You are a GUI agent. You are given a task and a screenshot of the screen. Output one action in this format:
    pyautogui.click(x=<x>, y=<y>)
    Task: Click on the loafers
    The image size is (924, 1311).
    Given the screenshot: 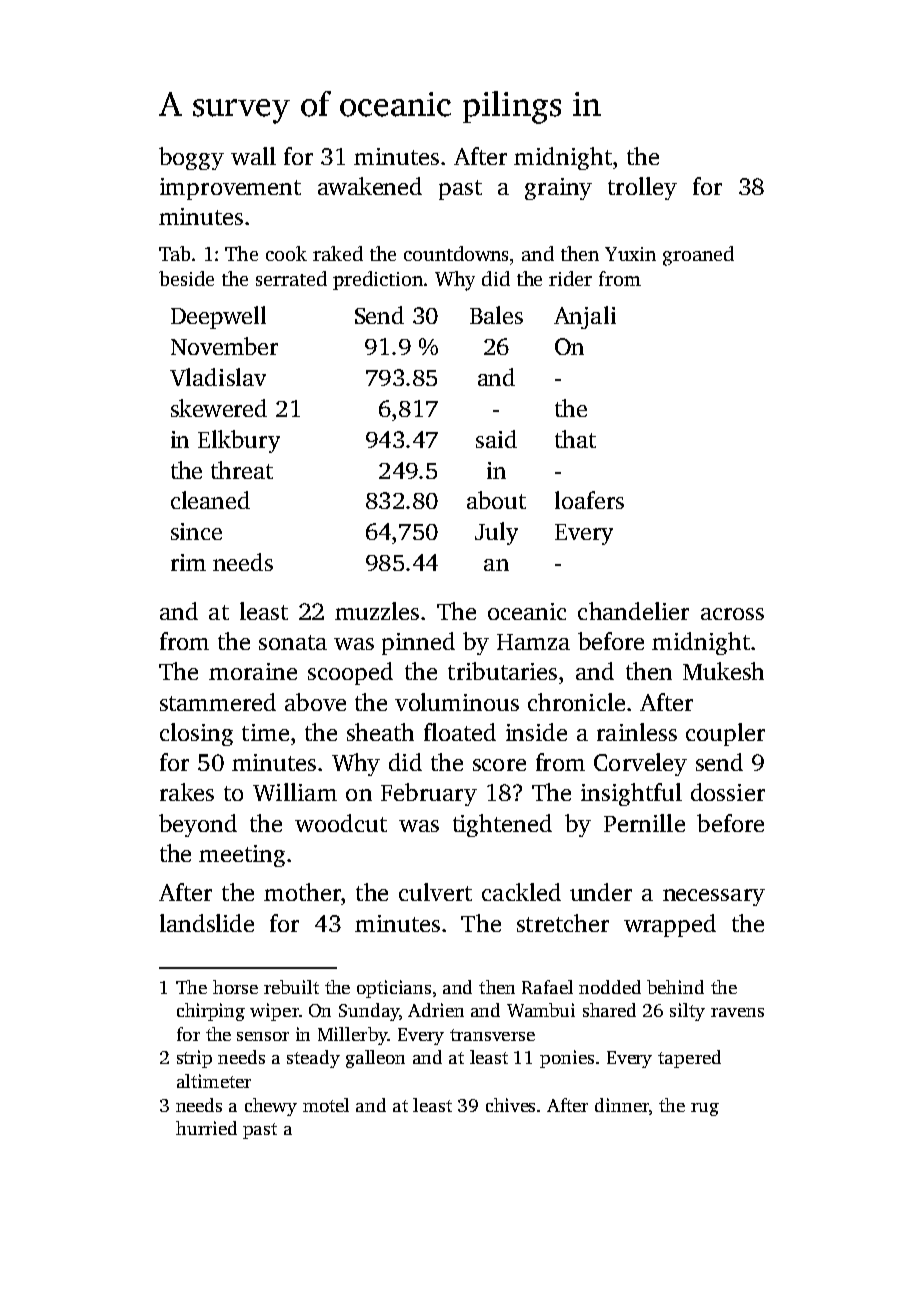 What is the action you would take?
    pyautogui.click(x=589, y=500)
